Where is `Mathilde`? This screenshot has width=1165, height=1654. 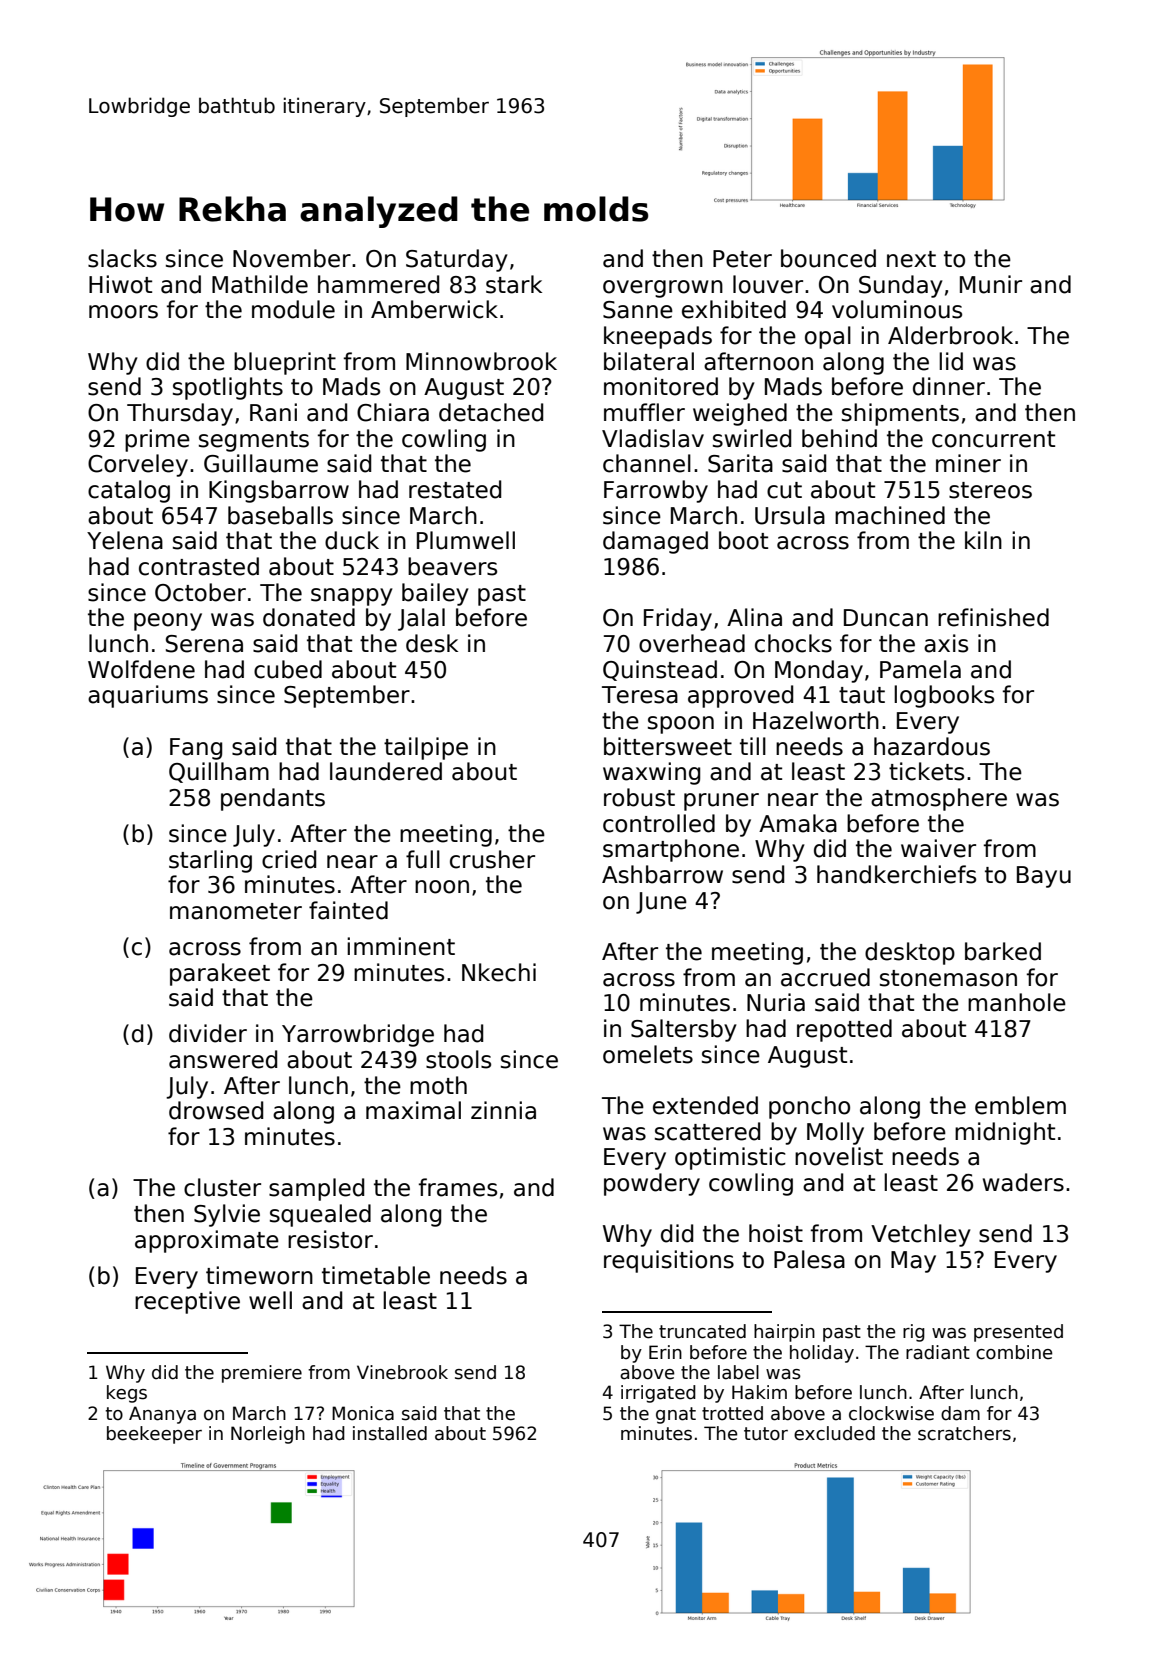 Mathilde is located at coordinates (260, 284).
